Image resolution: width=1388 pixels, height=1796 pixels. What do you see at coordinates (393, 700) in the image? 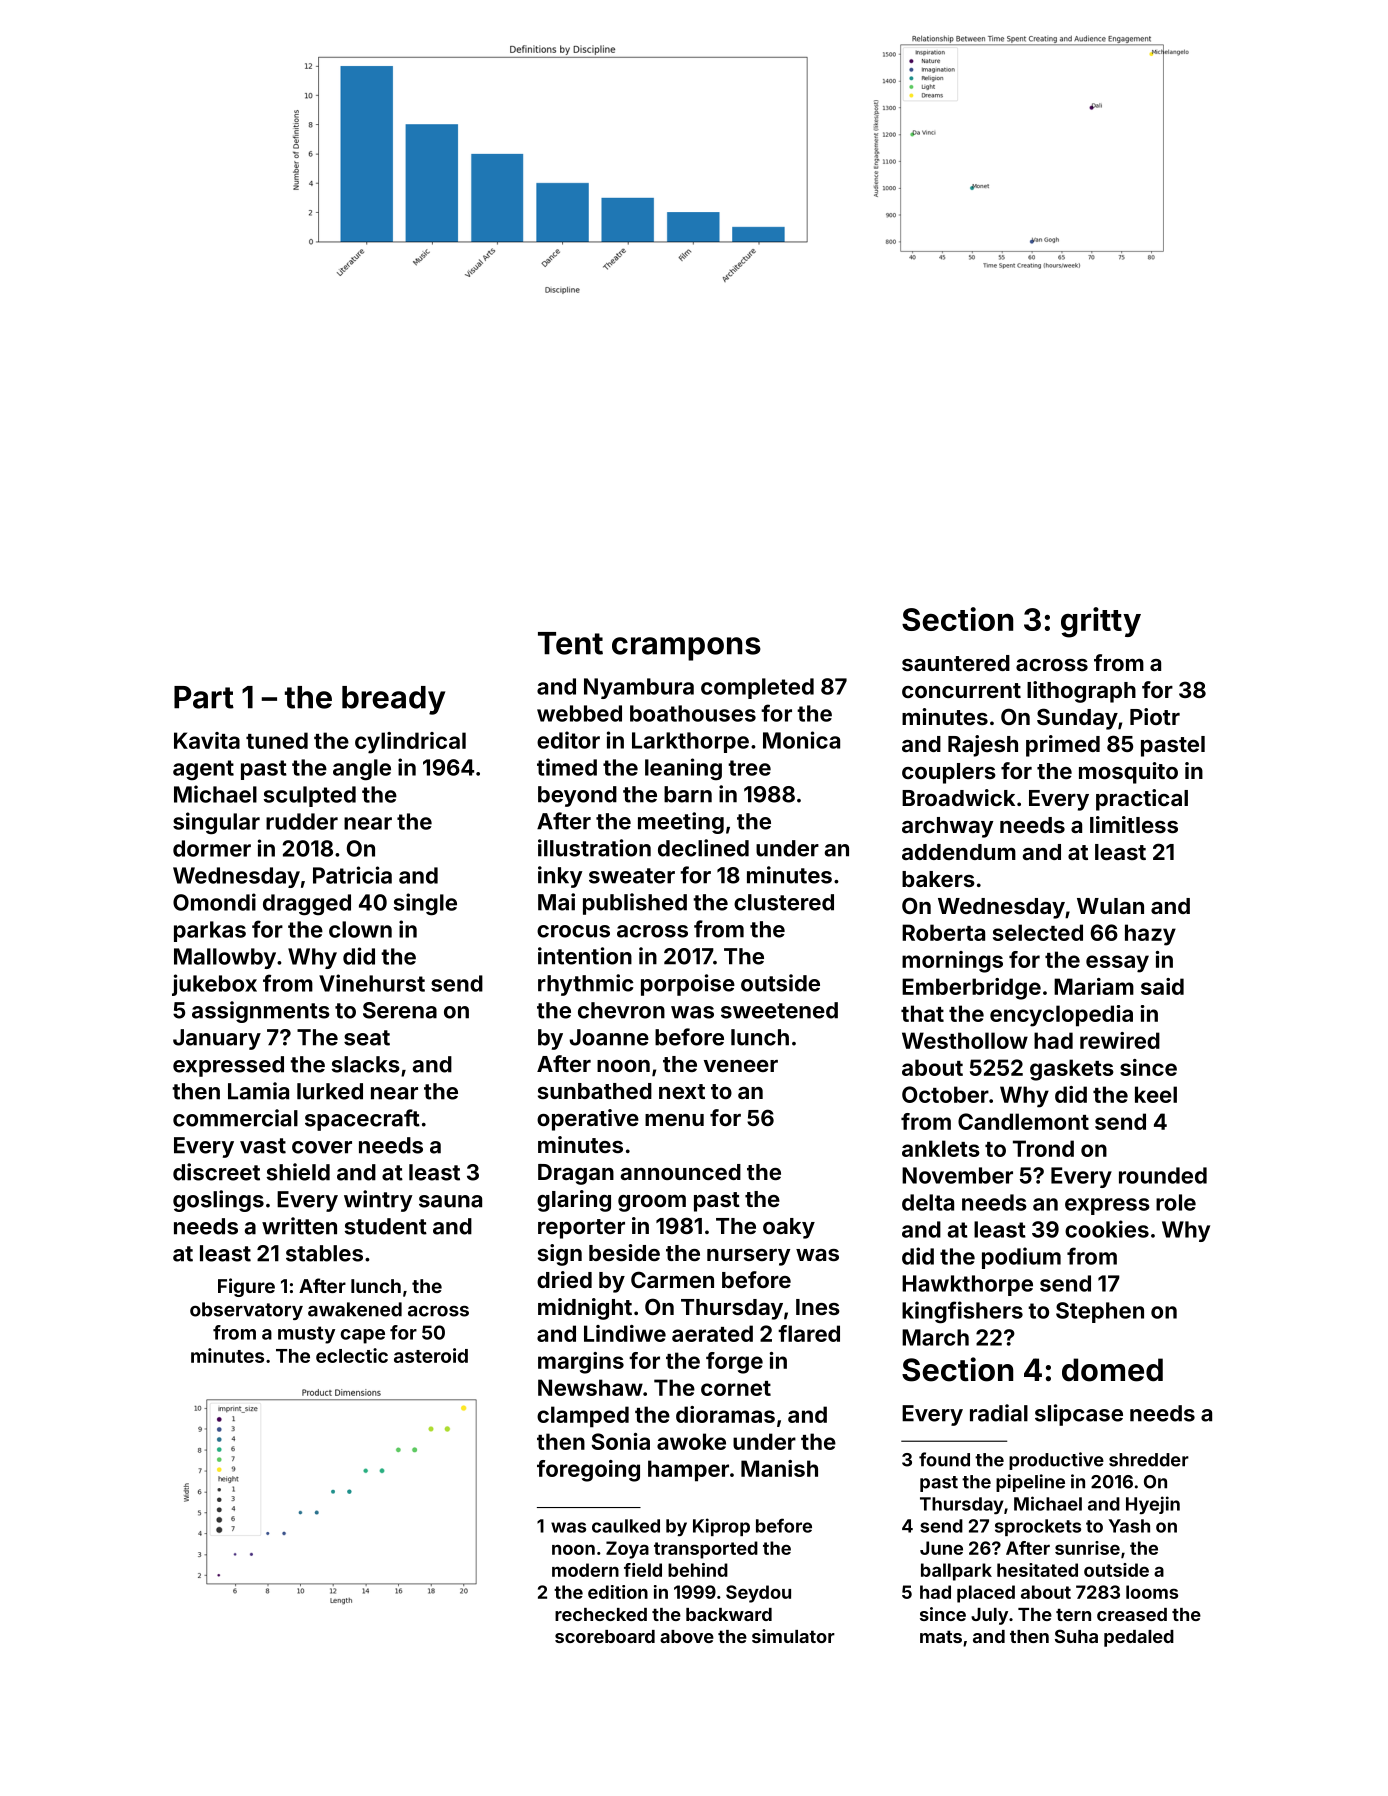
I see `bready` at bounding box center [393, 700].
